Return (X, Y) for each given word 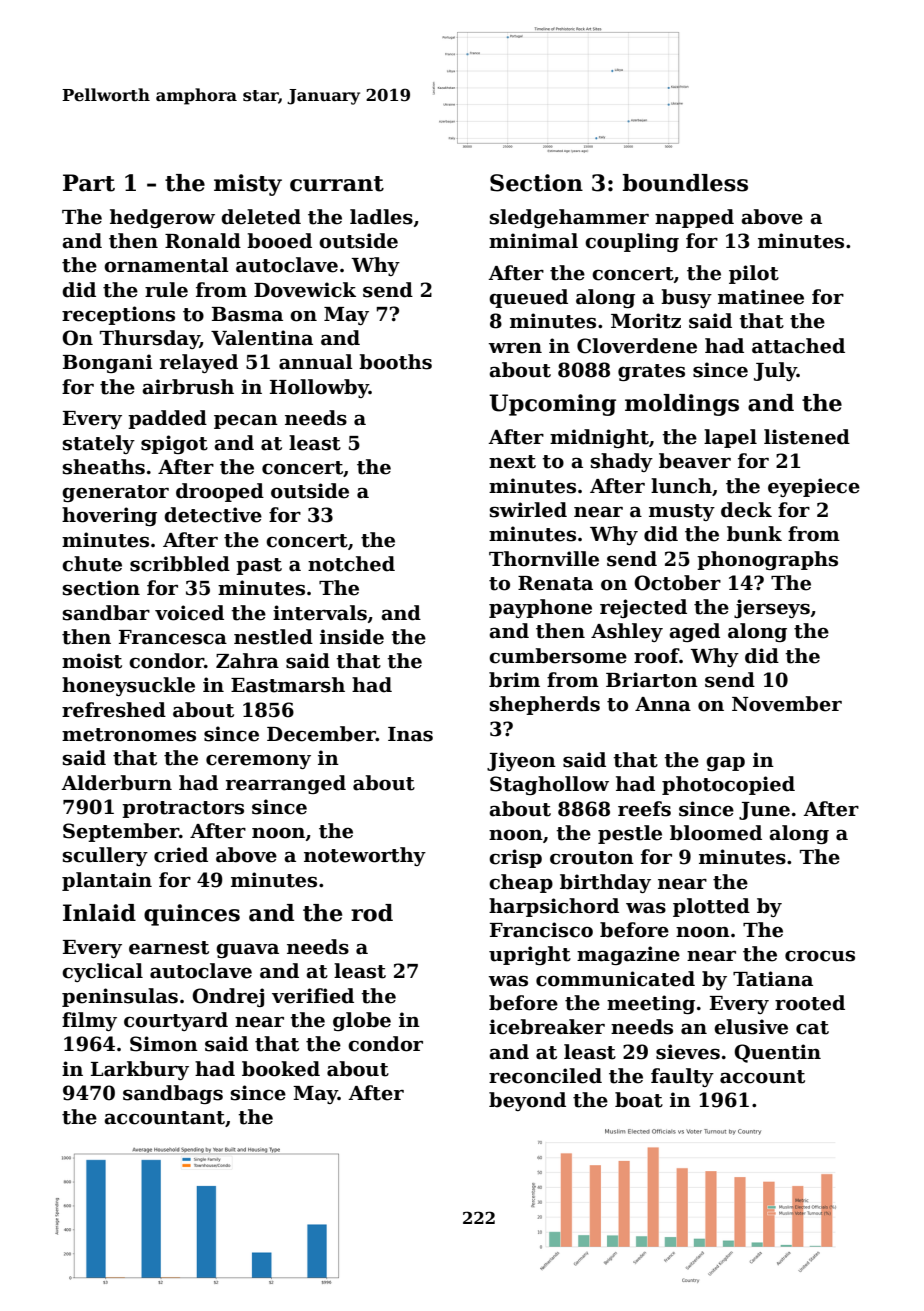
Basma (247, 314)
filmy (89, 1021)
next (512, 462)
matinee (761, 297)
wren (515, 348)
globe (362, 1021)
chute (92, 564)
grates (651, 372)
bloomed (716, 833)
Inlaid (99, 913)
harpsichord (554, 907)
